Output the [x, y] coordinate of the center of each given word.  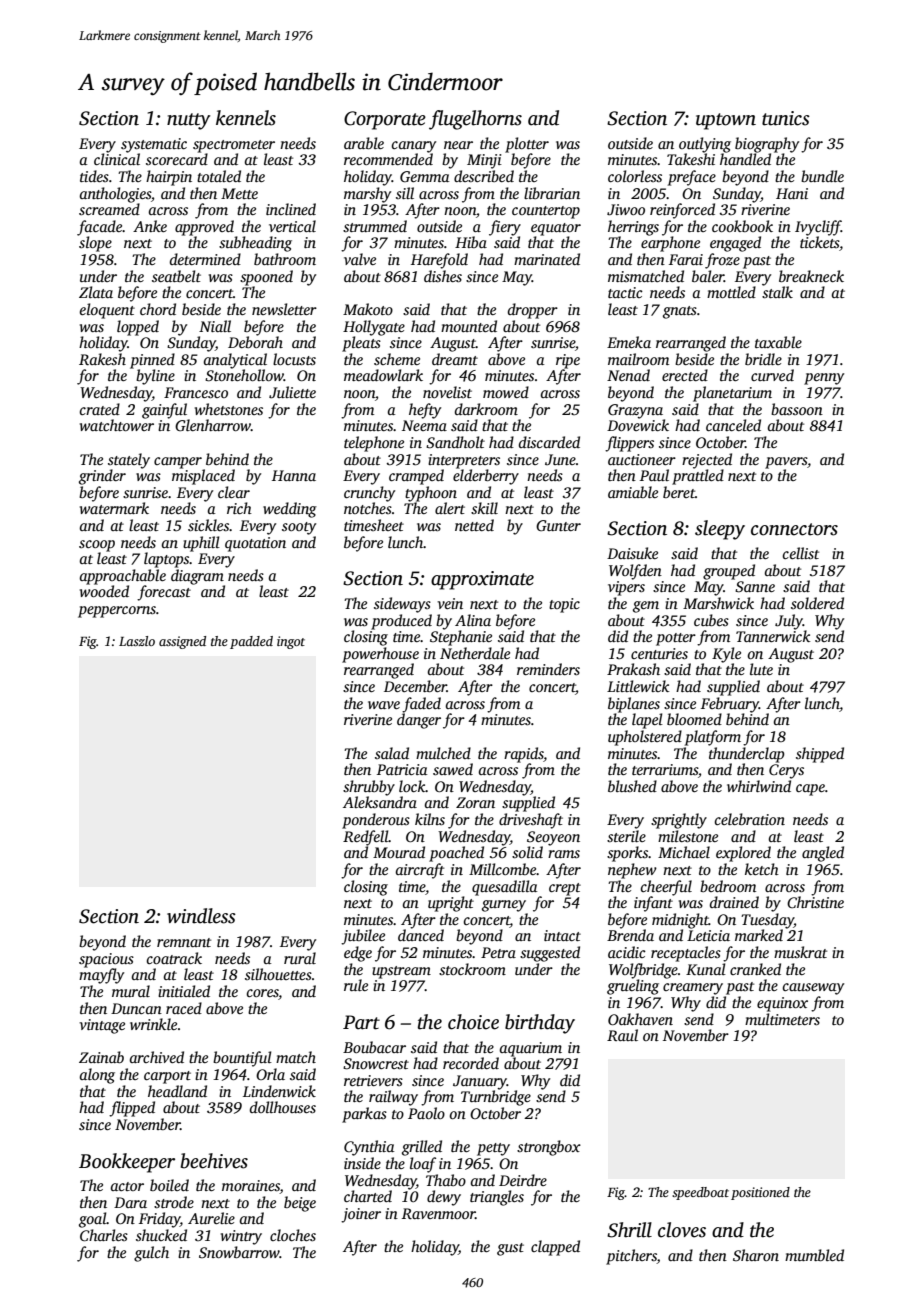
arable [364, 143]
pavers [786, 463]
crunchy [369, 494]
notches [368, 508]
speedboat [700, 1193]
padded [251, 642]
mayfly [101, 976]
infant [653, 904]
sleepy [720, 530]
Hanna [294, 475]
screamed [109, 209]
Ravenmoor [438, 1213]
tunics [786, 118]
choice [473, 1022]
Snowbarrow [239, 1252]
